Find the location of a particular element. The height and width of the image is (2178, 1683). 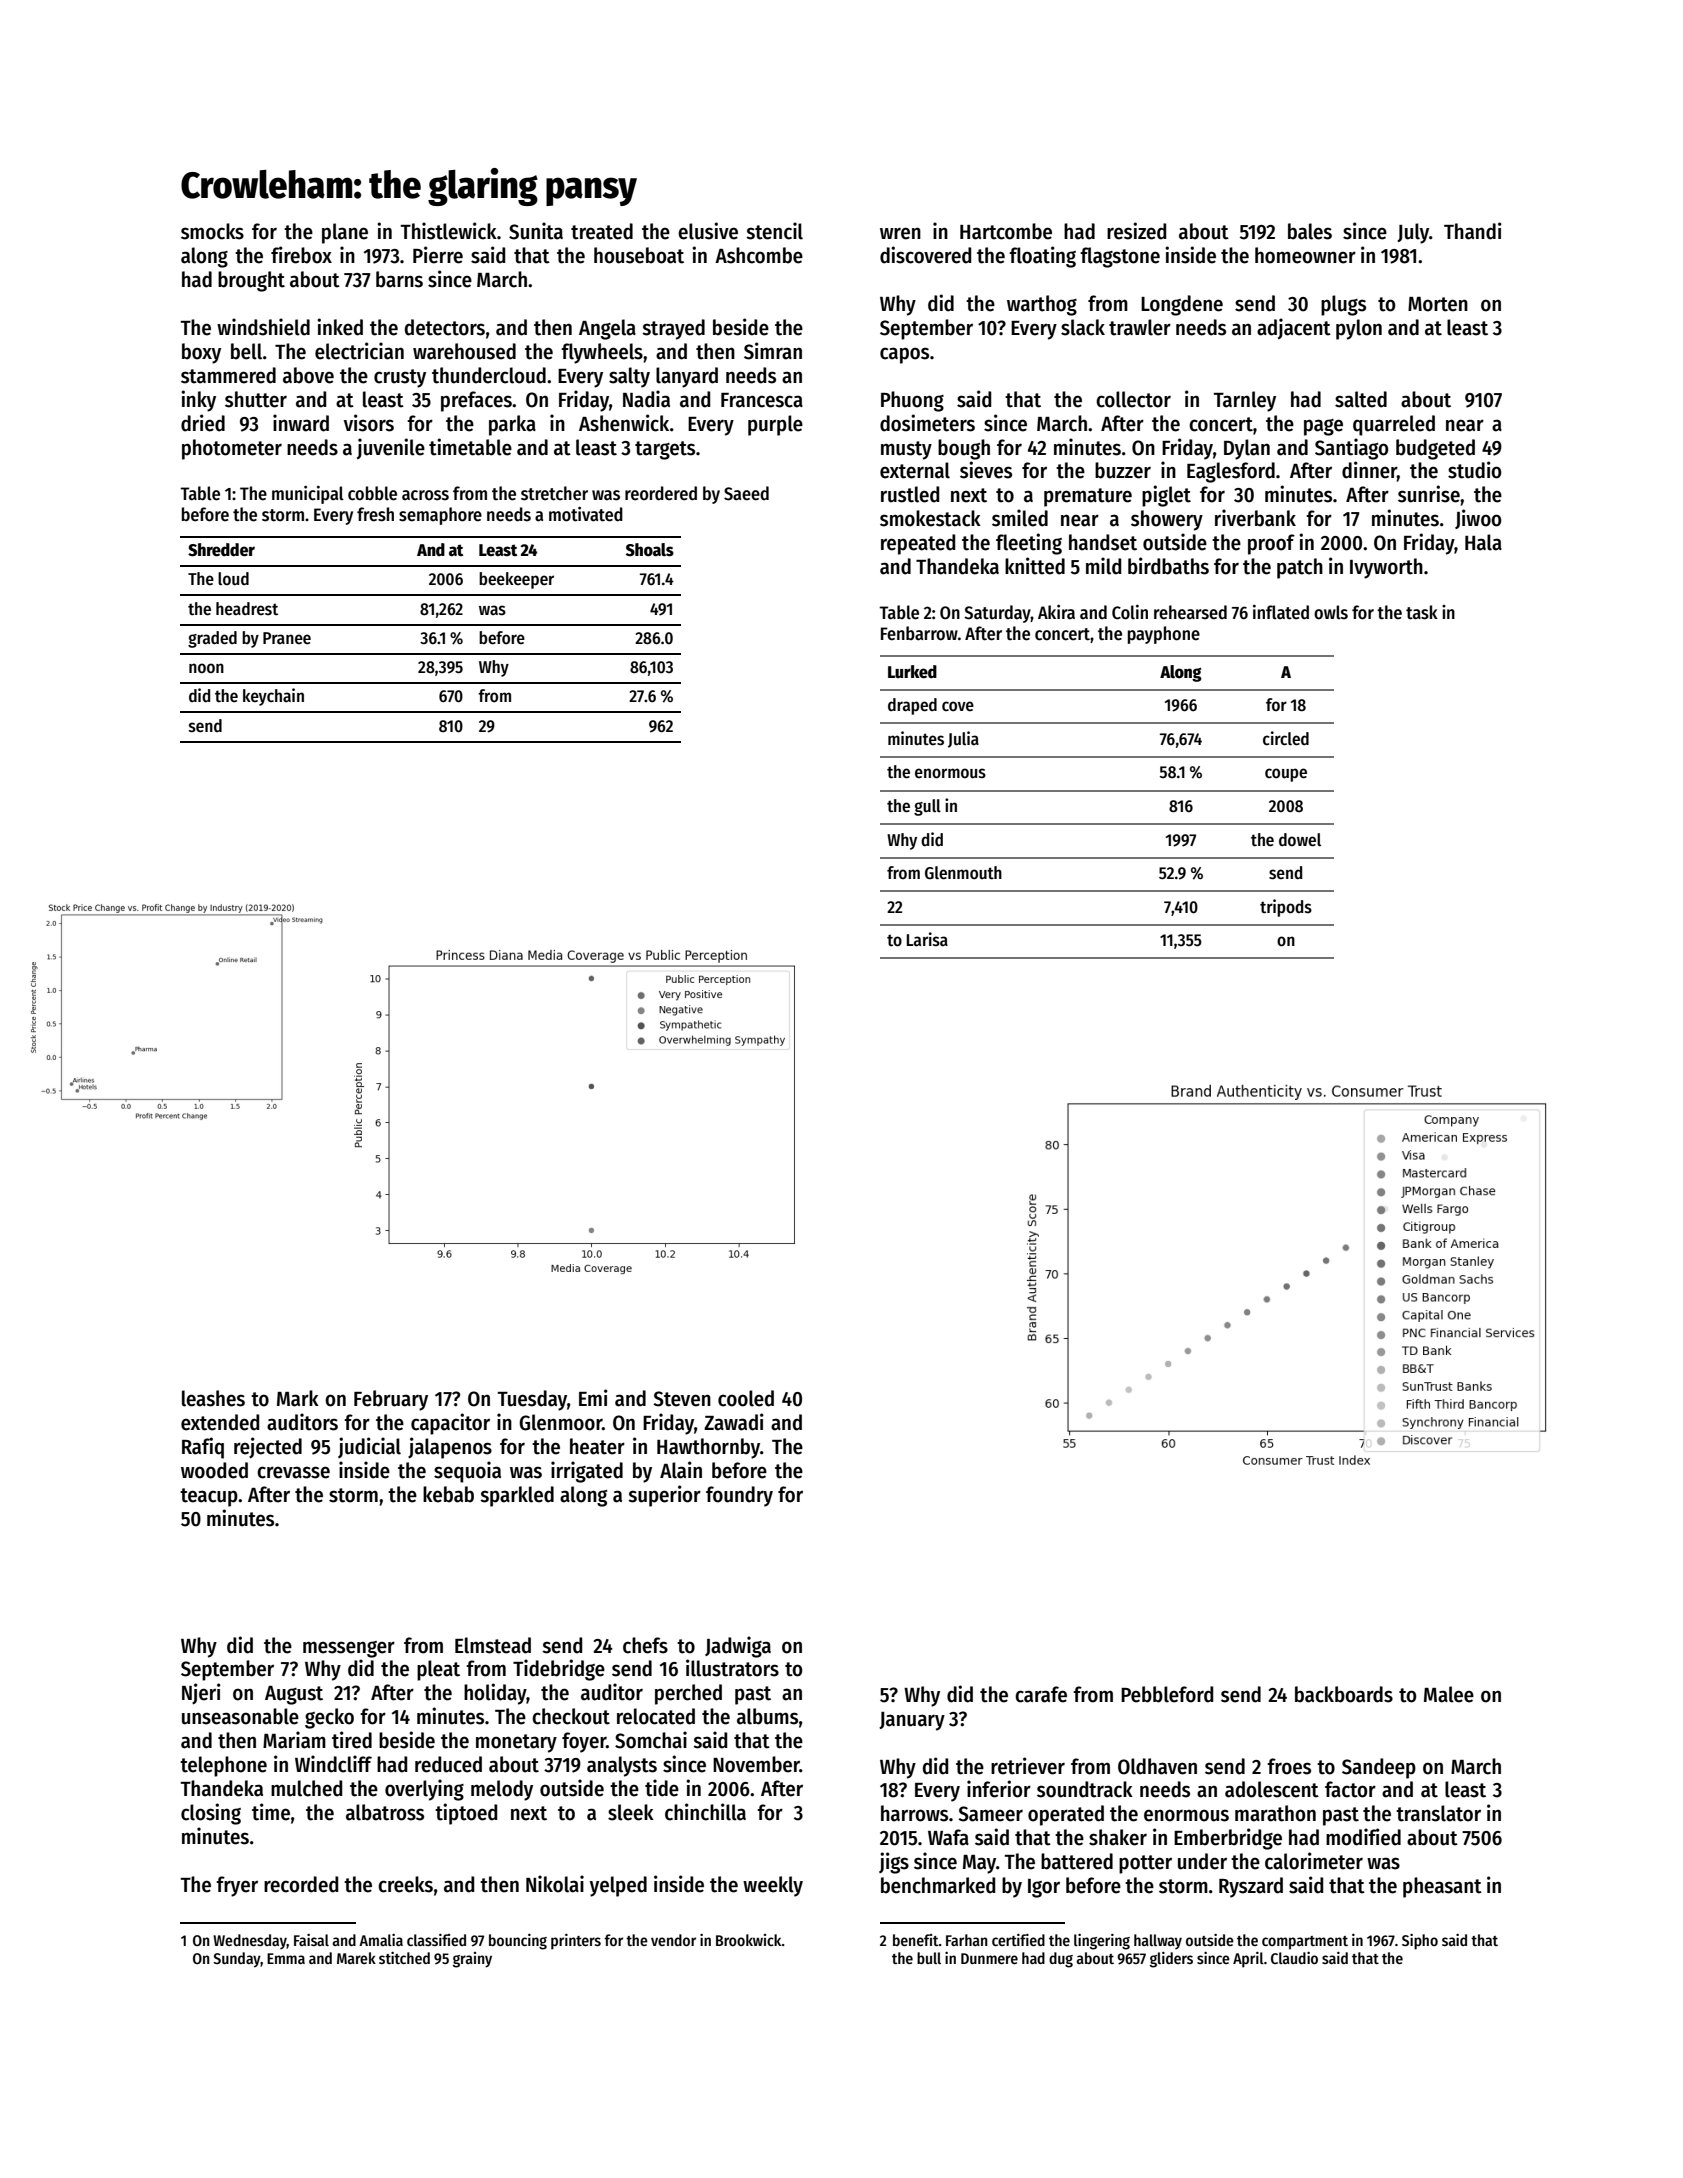

studio is located at coordinates (1474, 470).
